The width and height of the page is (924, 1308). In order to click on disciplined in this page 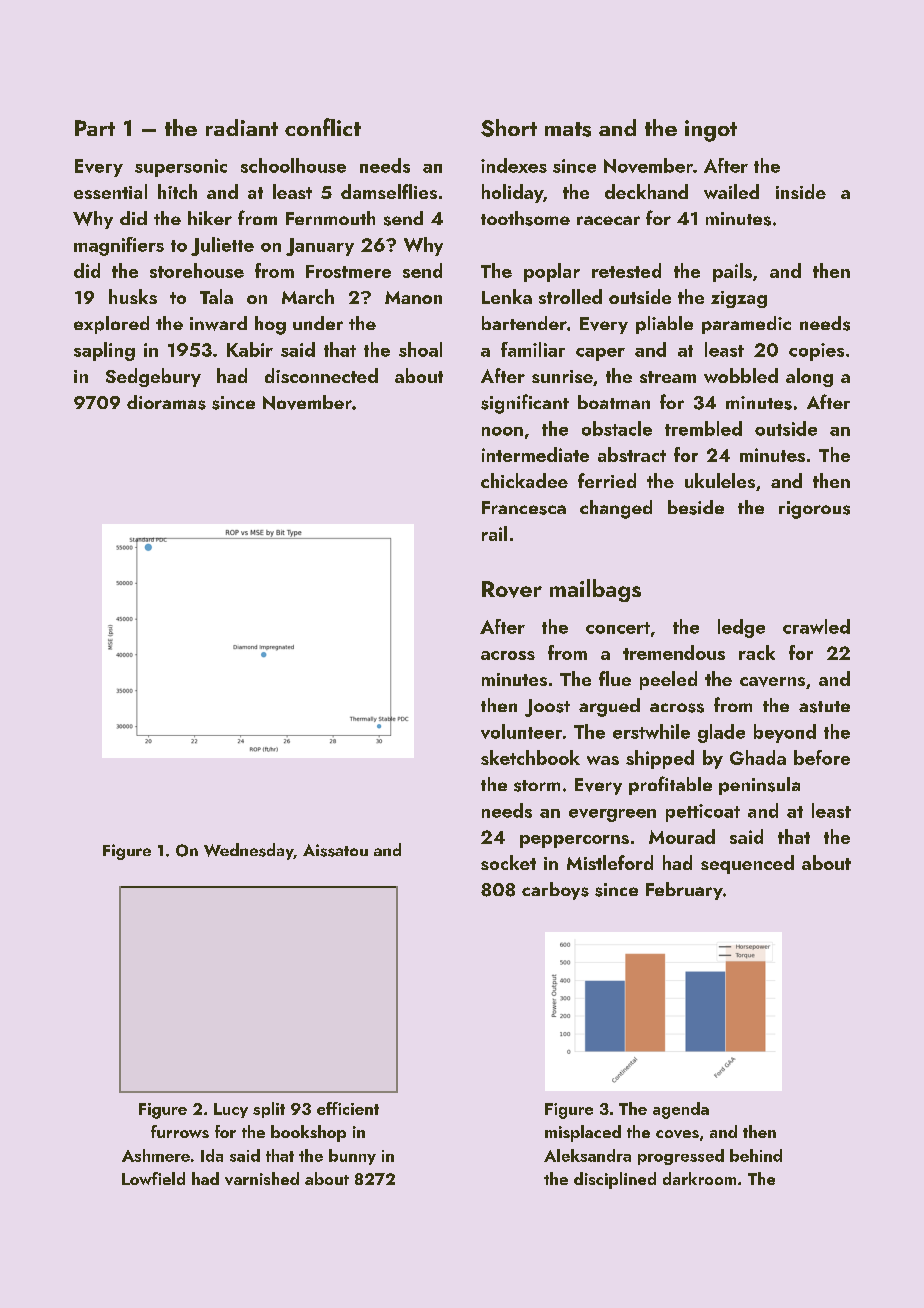, I will do `click(615, 1180)`.
